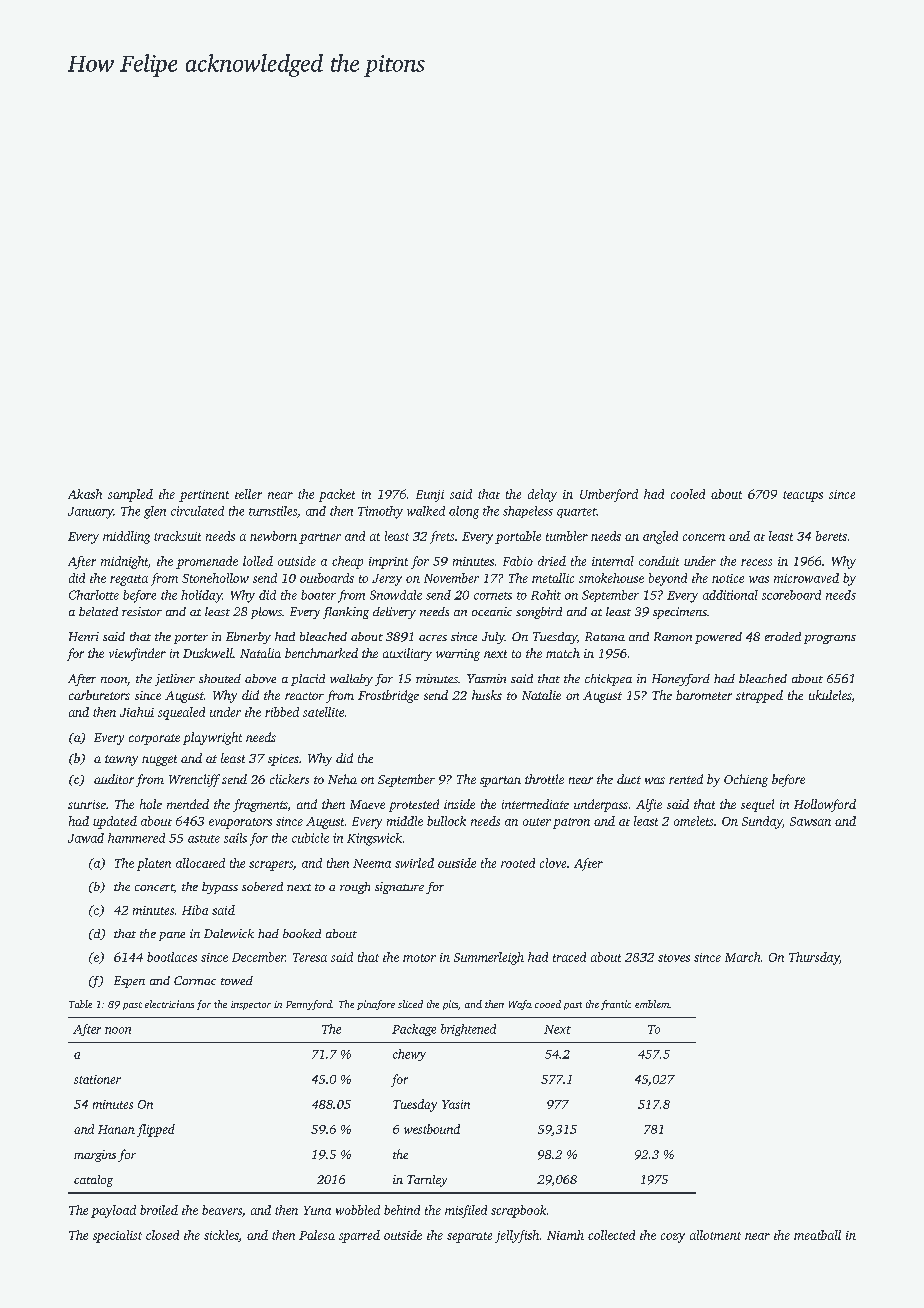 The width and height of the document is (924, 1308). I want to click on berets, so click(831, 536).
